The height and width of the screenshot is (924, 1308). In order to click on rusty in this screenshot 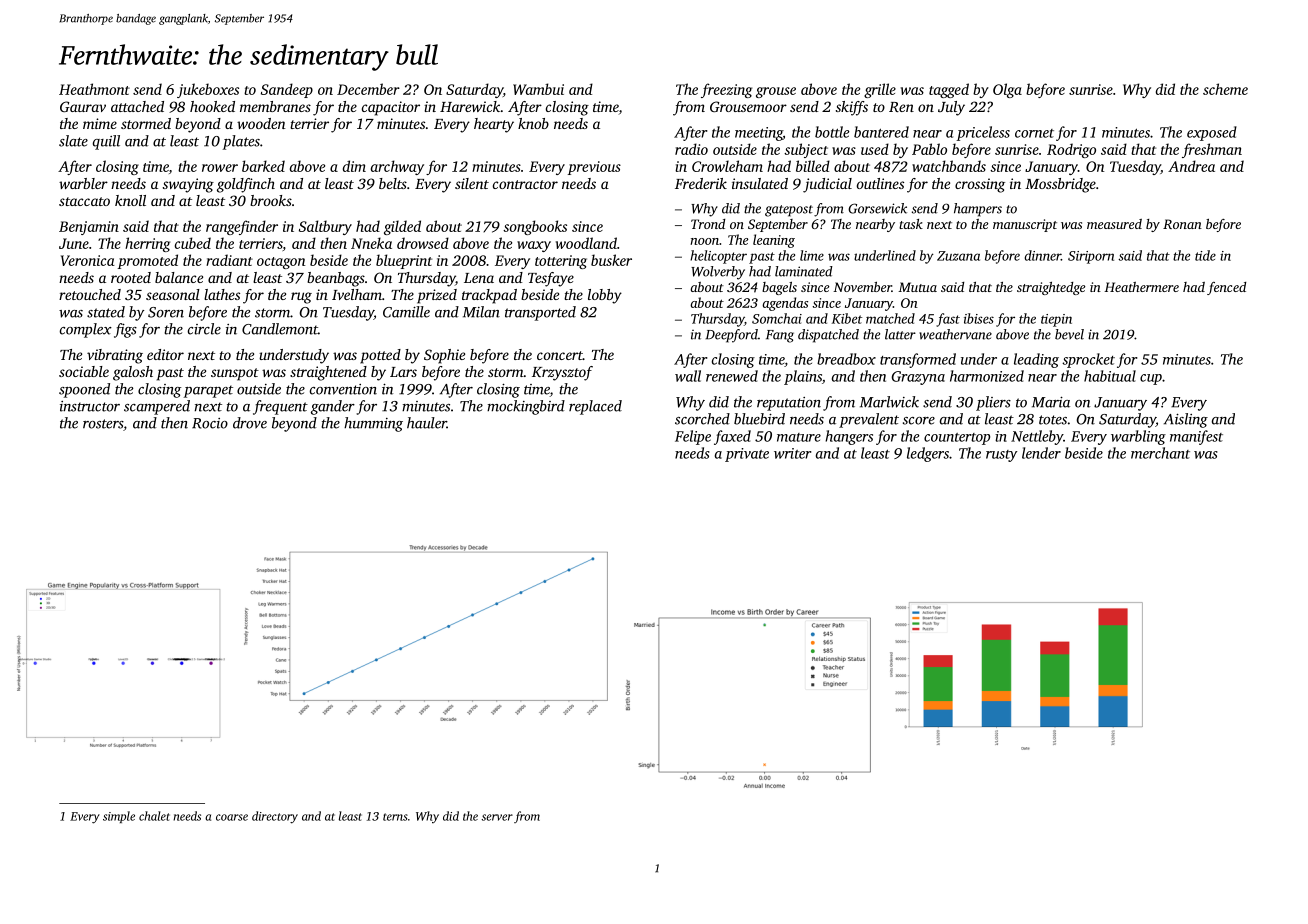, I will do `click(1001, 456)`.
